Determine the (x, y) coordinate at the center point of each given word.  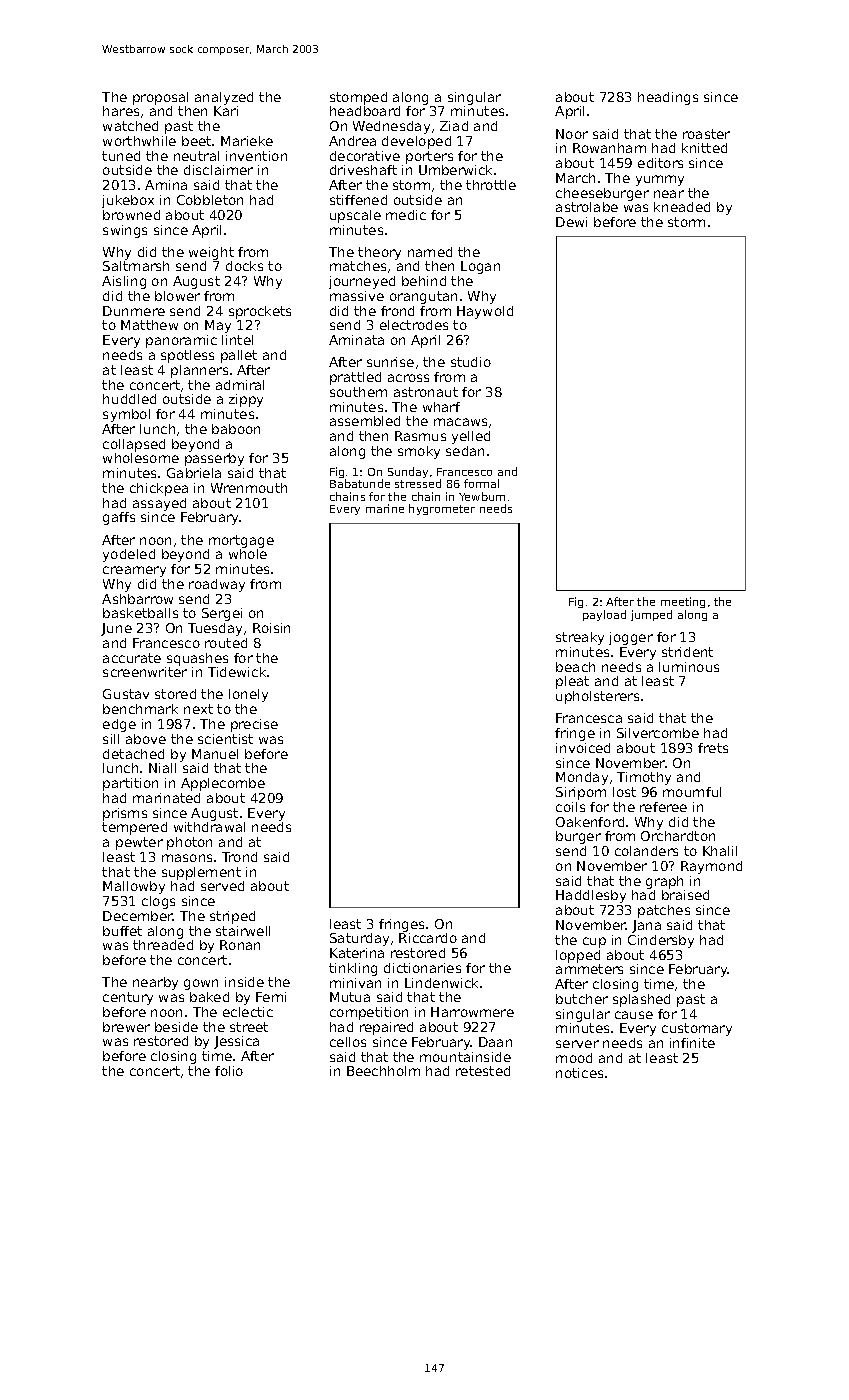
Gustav (126, 694)
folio (229, 1071)
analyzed (224, 98)
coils (570, 807)
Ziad (454, 126)
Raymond (711, 867)
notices (579, 1073)
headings (668, 98)
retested (483, 1071)
